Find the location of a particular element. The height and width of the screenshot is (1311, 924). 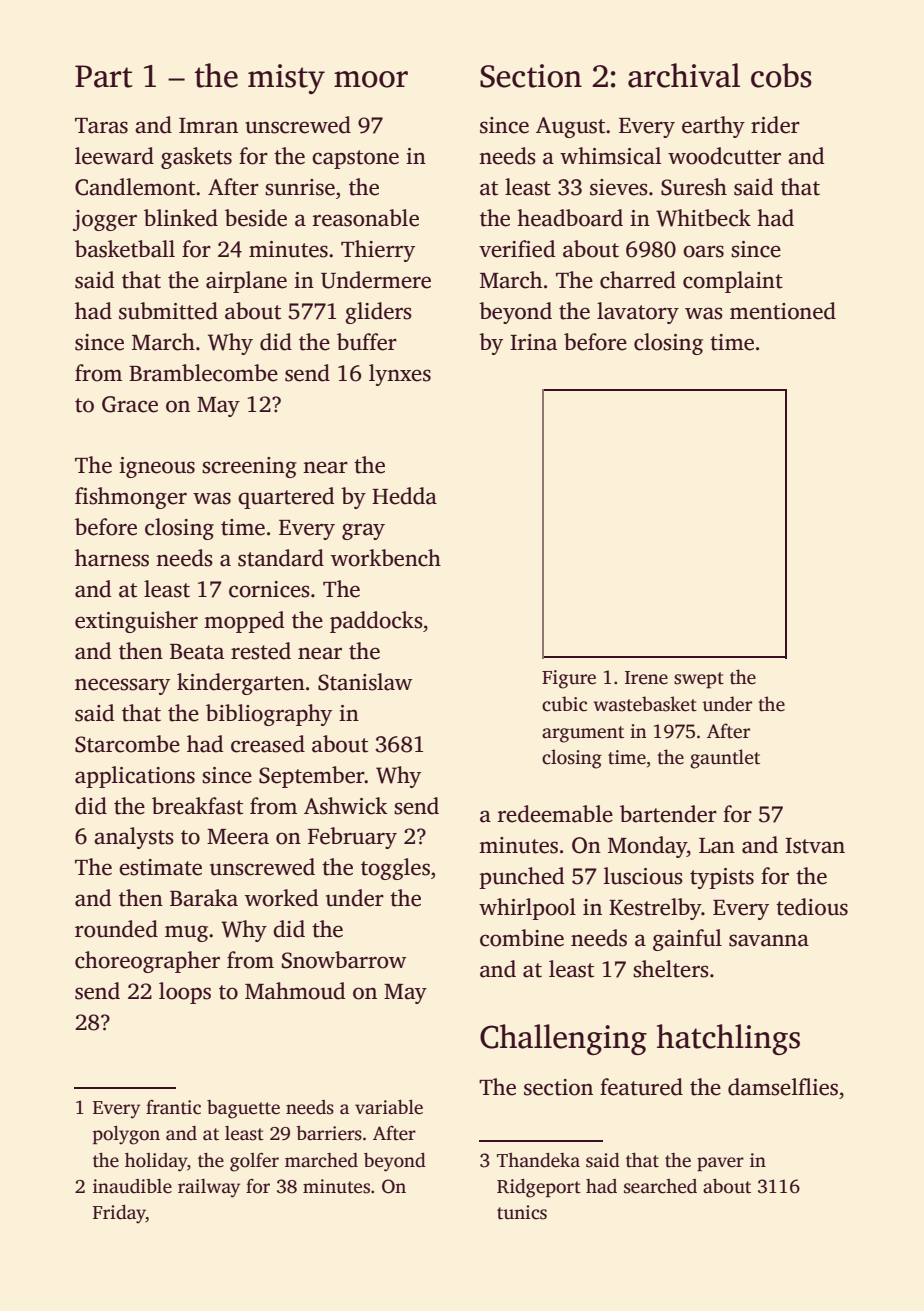

creased is located at coordinates (268, 744).
